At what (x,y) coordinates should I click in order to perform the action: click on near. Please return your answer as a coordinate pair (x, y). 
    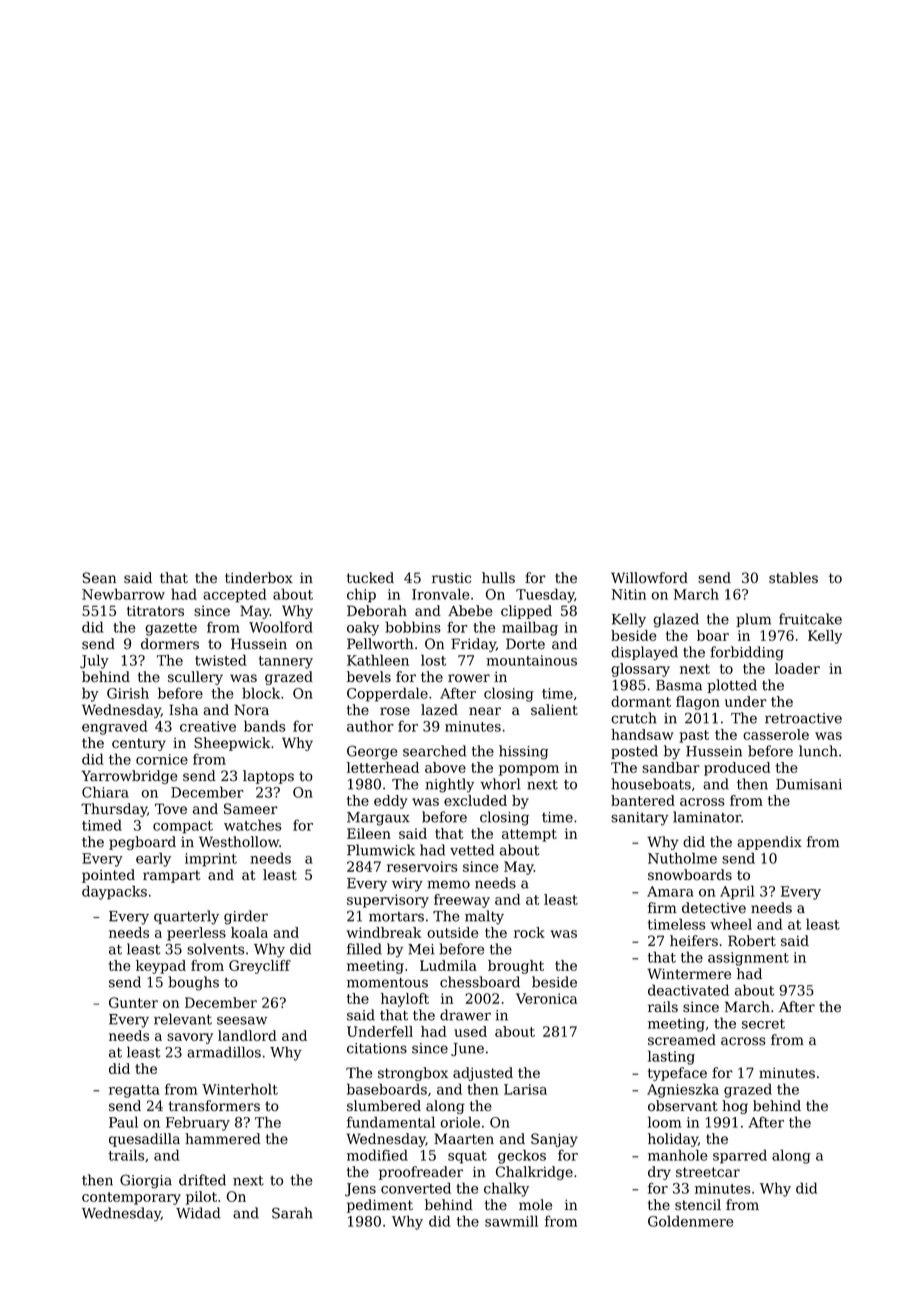
    Looking at the image, I should click on (485, 711).
